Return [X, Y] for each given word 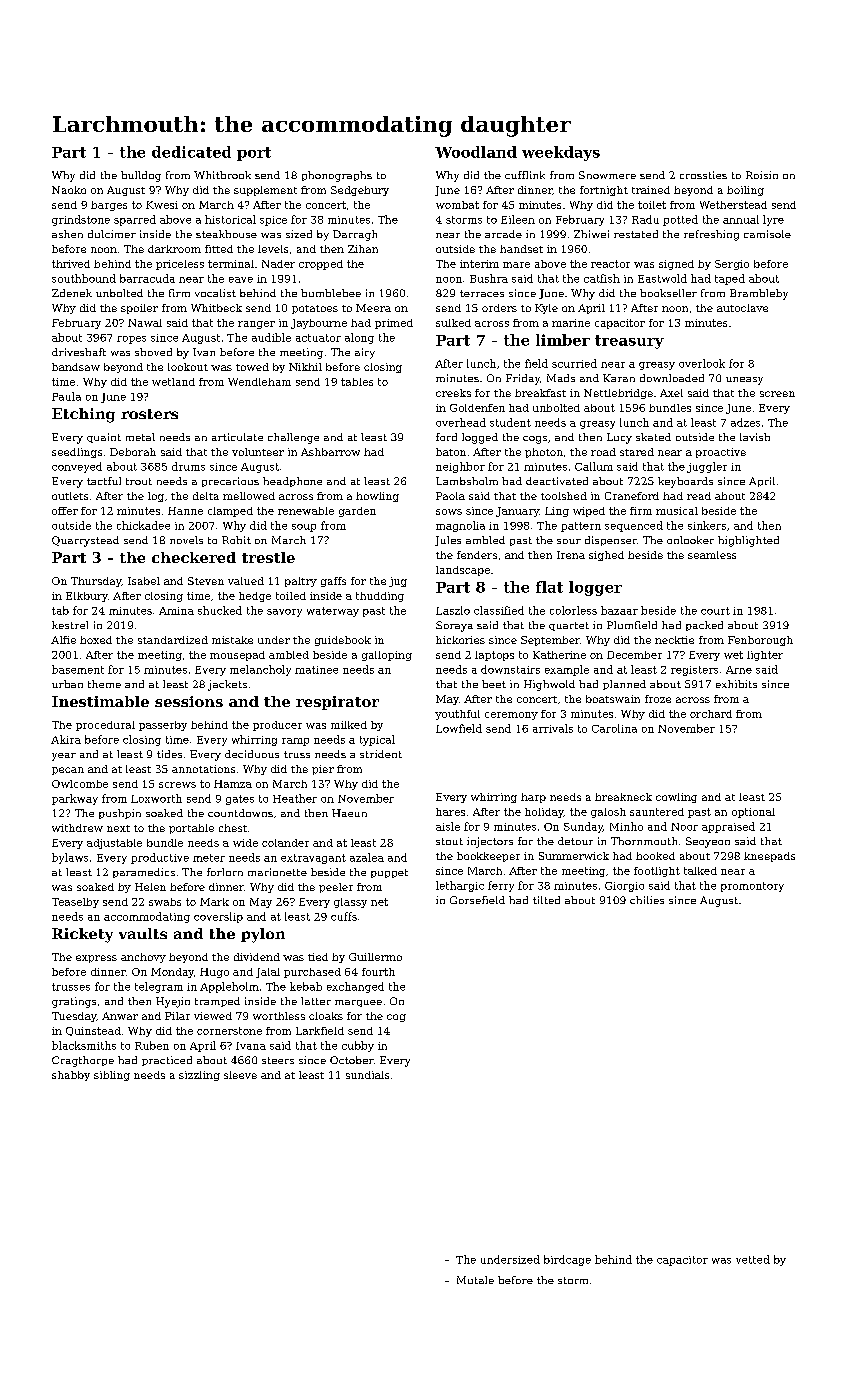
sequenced [634, 526]
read [699, 496]
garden [357, 512]
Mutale [475, 1280]
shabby [71, 1076]
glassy [350, 903]
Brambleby [759, 294]
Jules [448, 541]
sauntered [657, 812]
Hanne [185, 511]
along [359, 338]
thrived [71, 264]
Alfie [63, 640]
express [96, 959]
